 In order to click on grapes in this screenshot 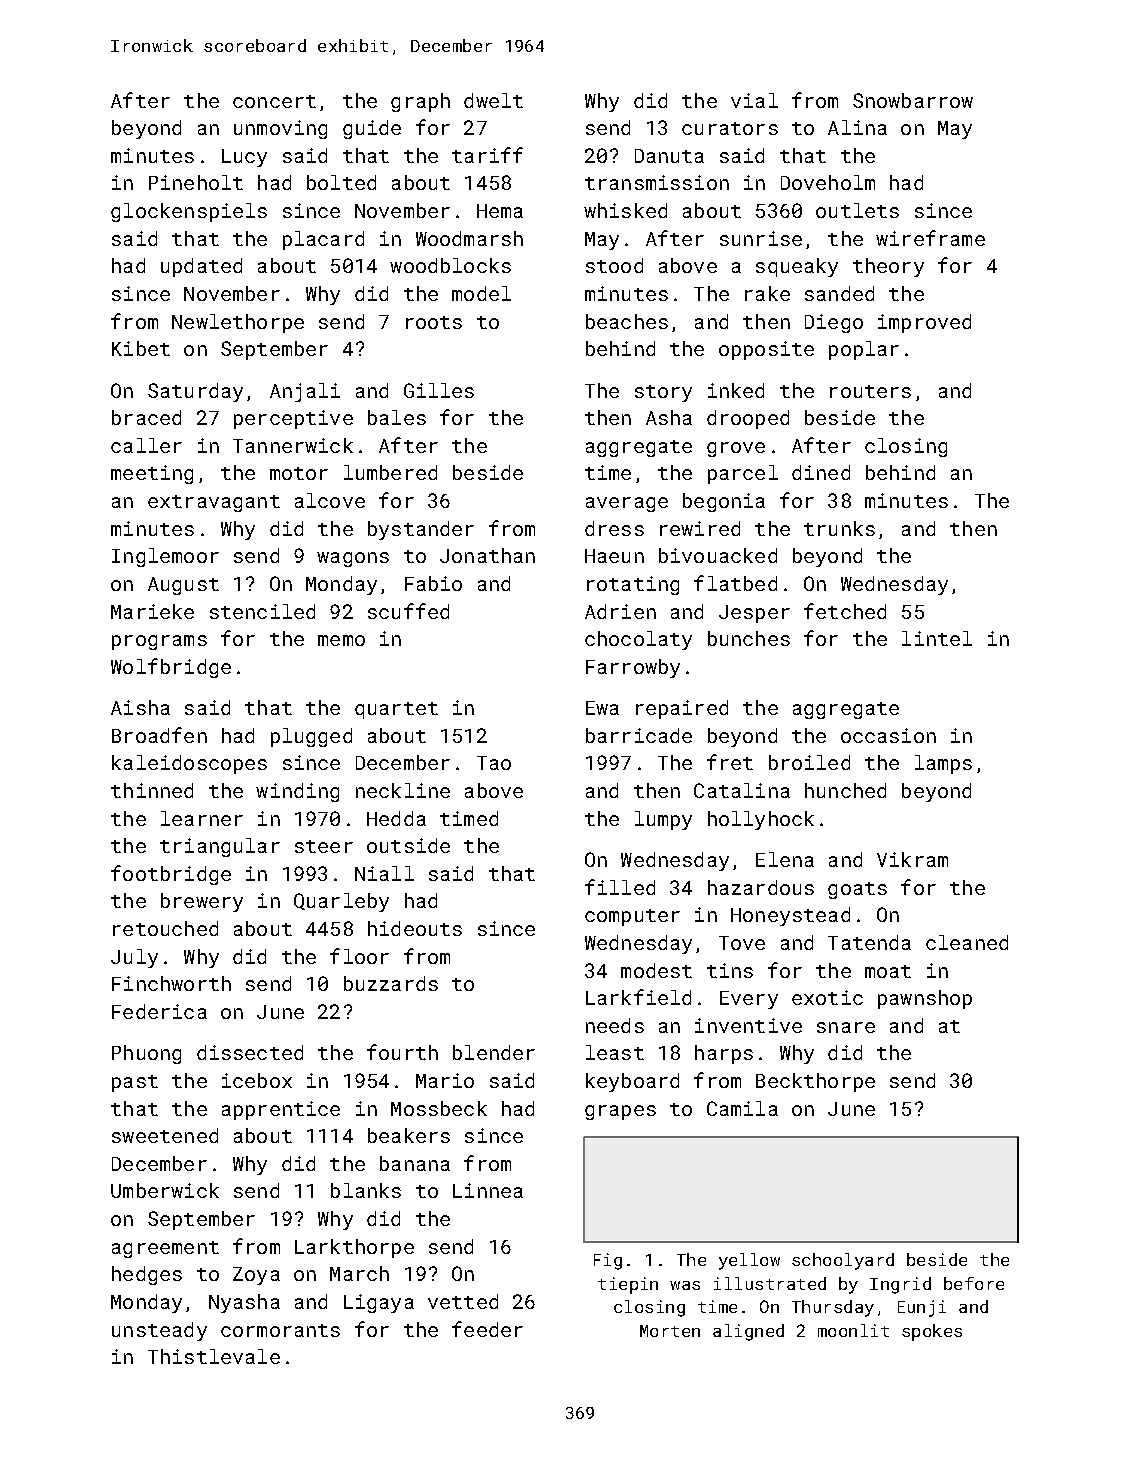, I will do `click(620, 1112)`.
